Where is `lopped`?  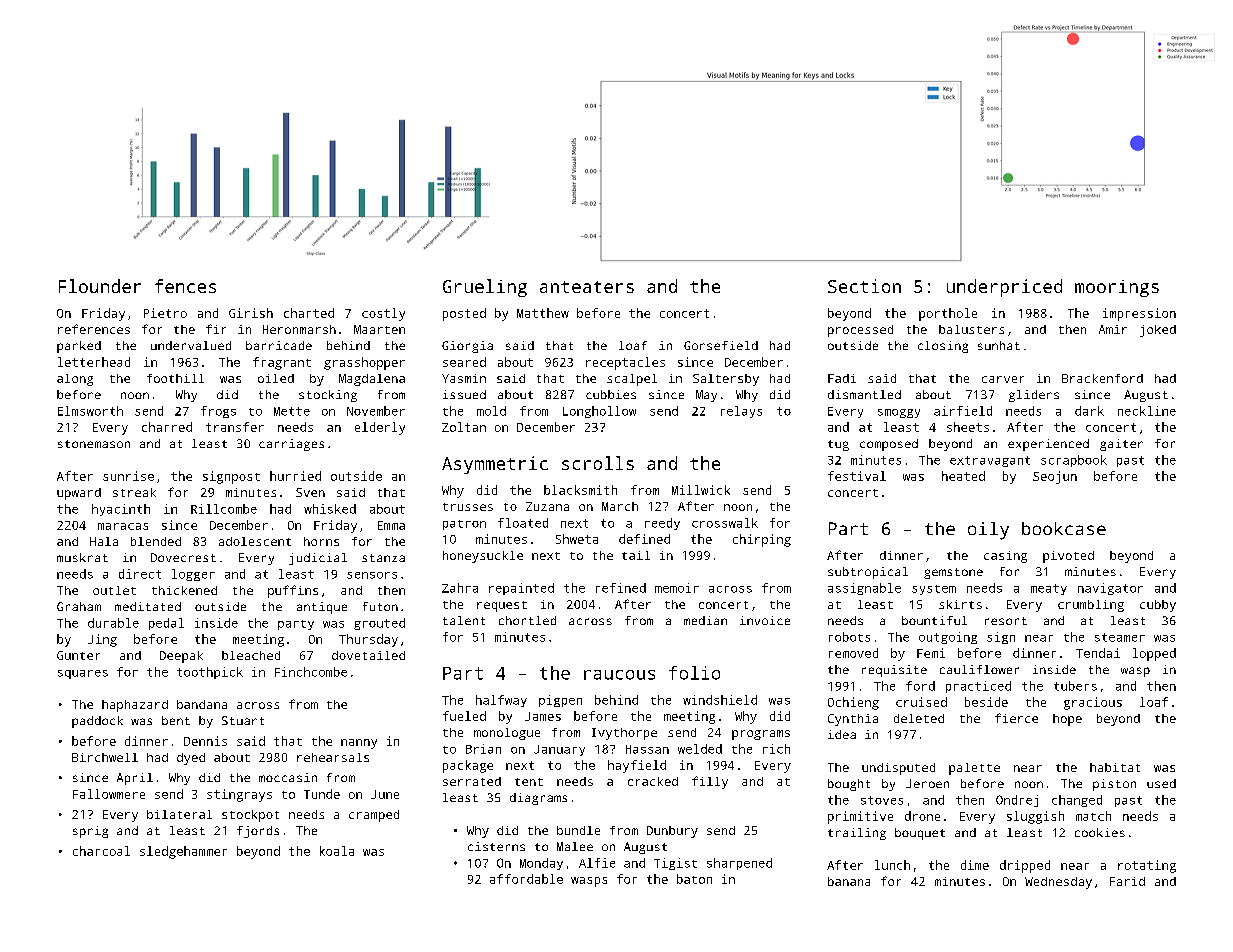
lopped is located at coordinates (1154, 654).
